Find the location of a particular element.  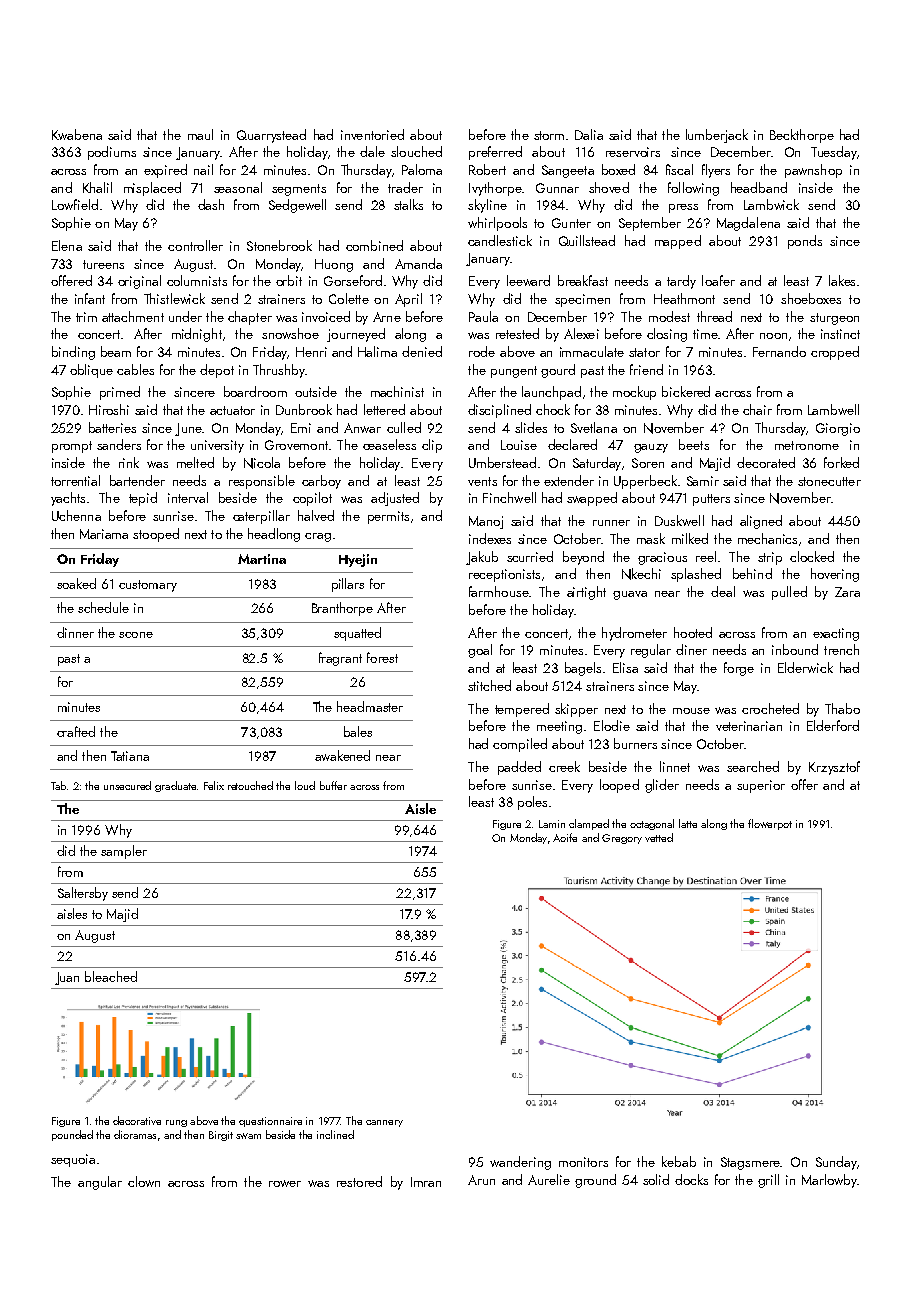

nail is located at coordinates (203, 169).
